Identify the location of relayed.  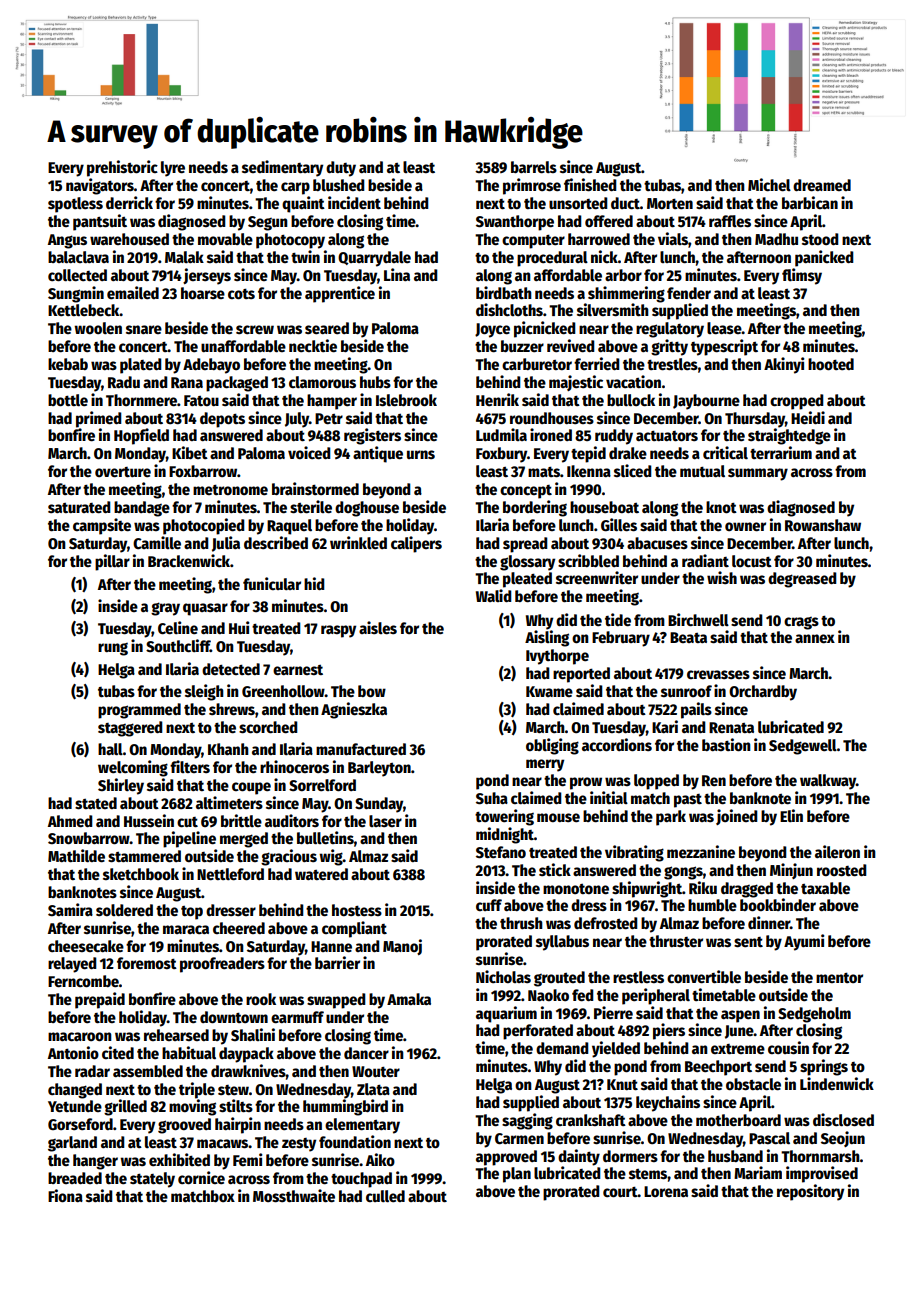
(72, 965).
